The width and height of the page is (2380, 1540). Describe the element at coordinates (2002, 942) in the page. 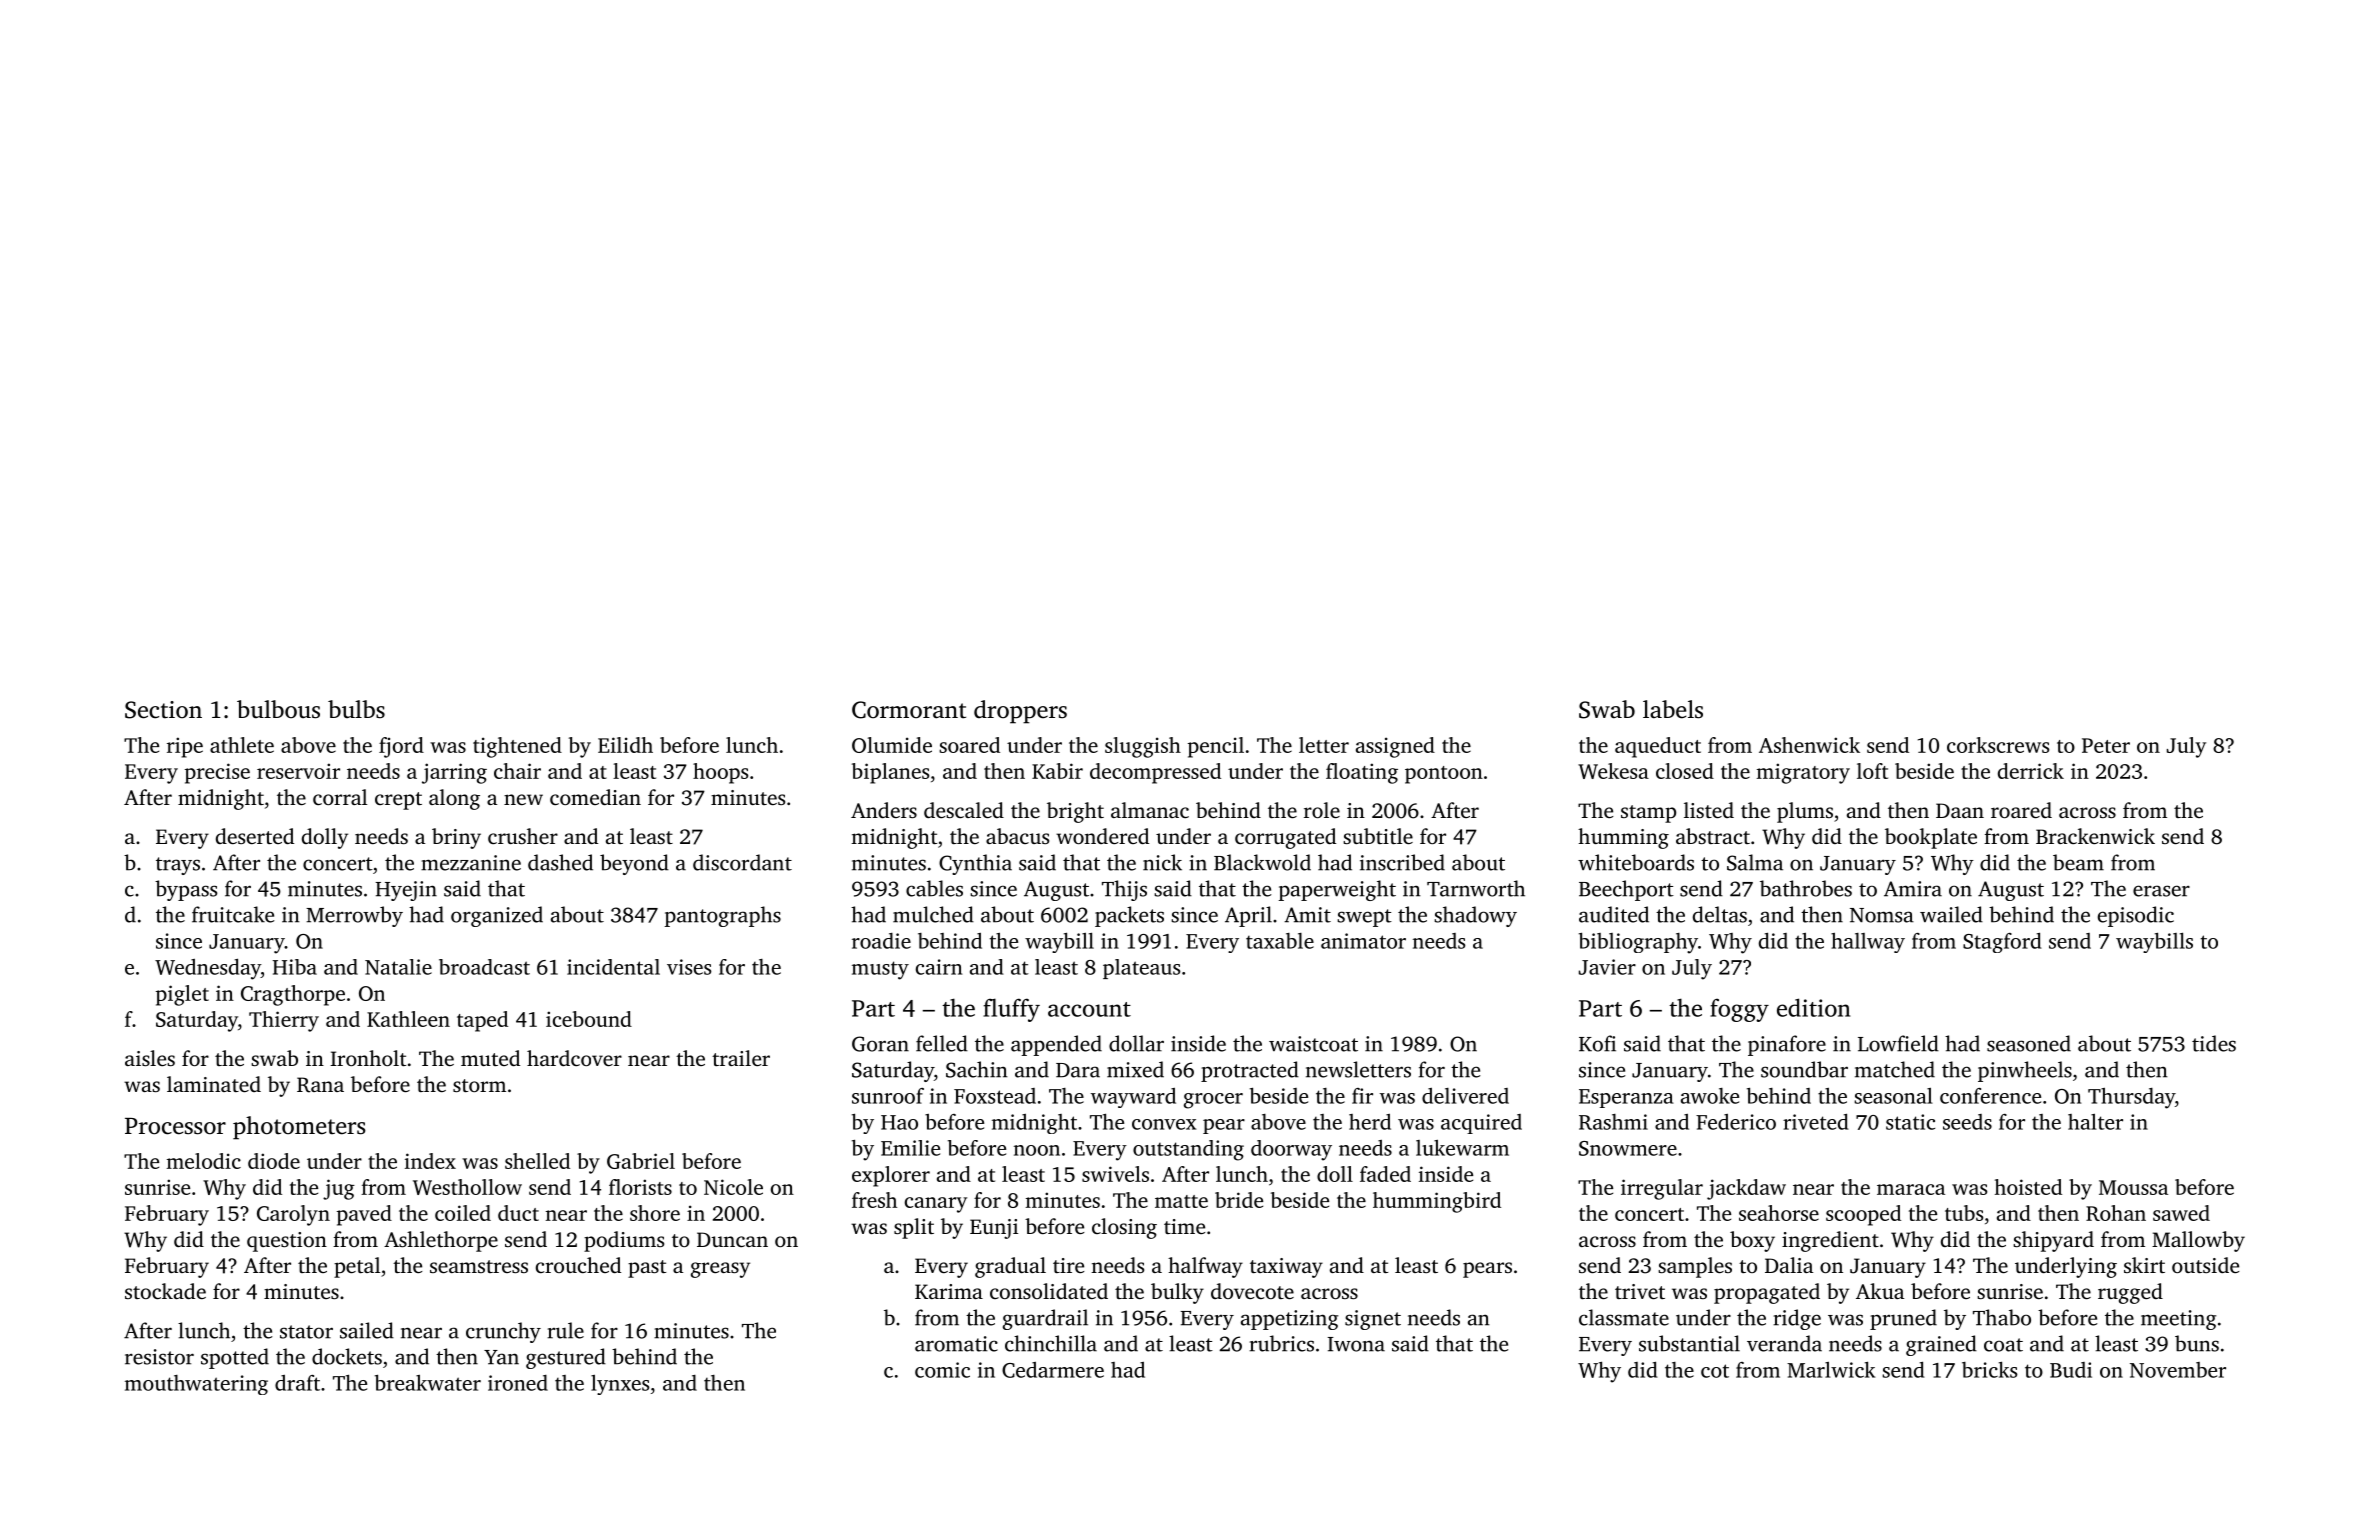

I see `Stagford` at that location.
